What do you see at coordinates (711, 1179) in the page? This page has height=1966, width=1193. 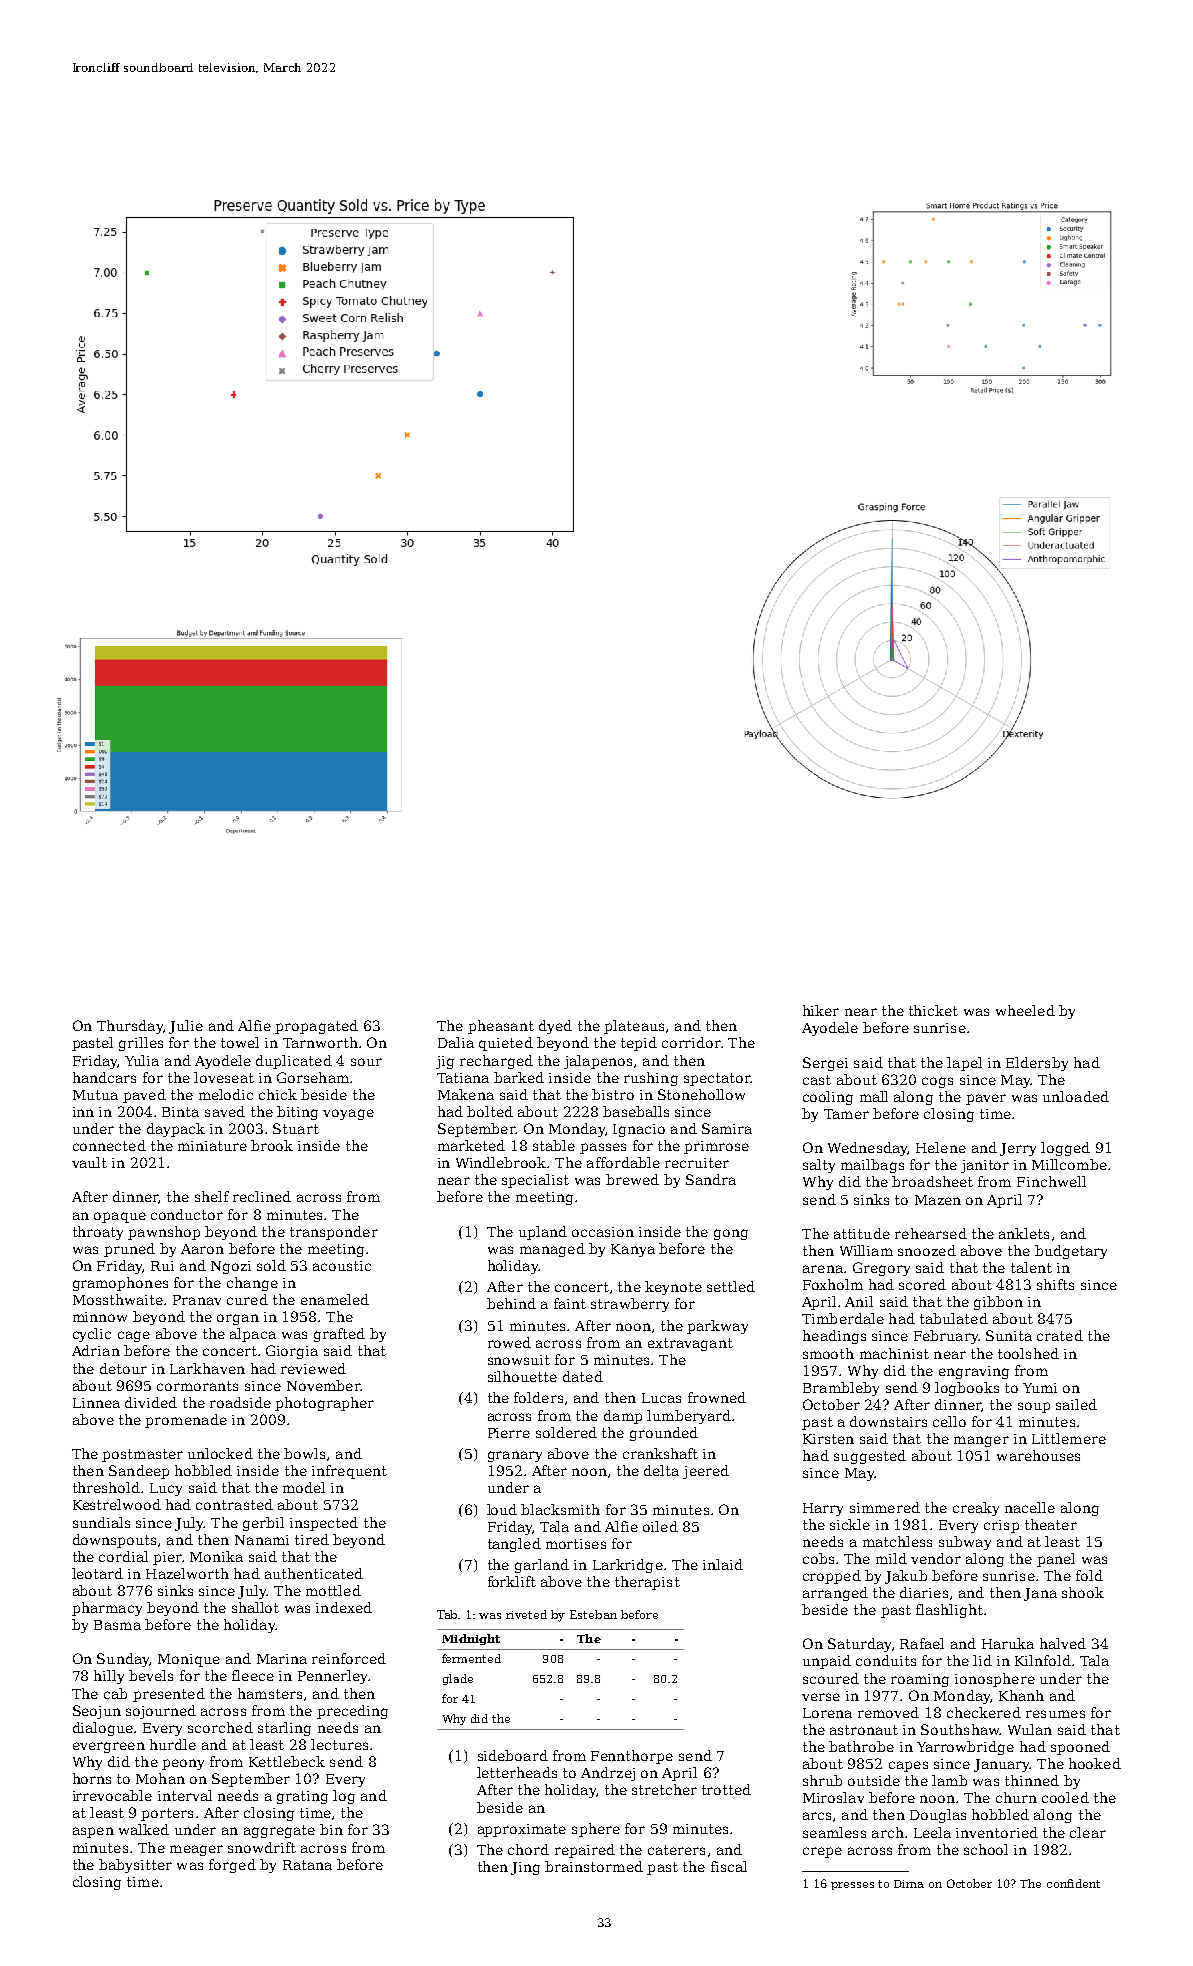 I see `Sandra` at bounding box center [711, 1179].
